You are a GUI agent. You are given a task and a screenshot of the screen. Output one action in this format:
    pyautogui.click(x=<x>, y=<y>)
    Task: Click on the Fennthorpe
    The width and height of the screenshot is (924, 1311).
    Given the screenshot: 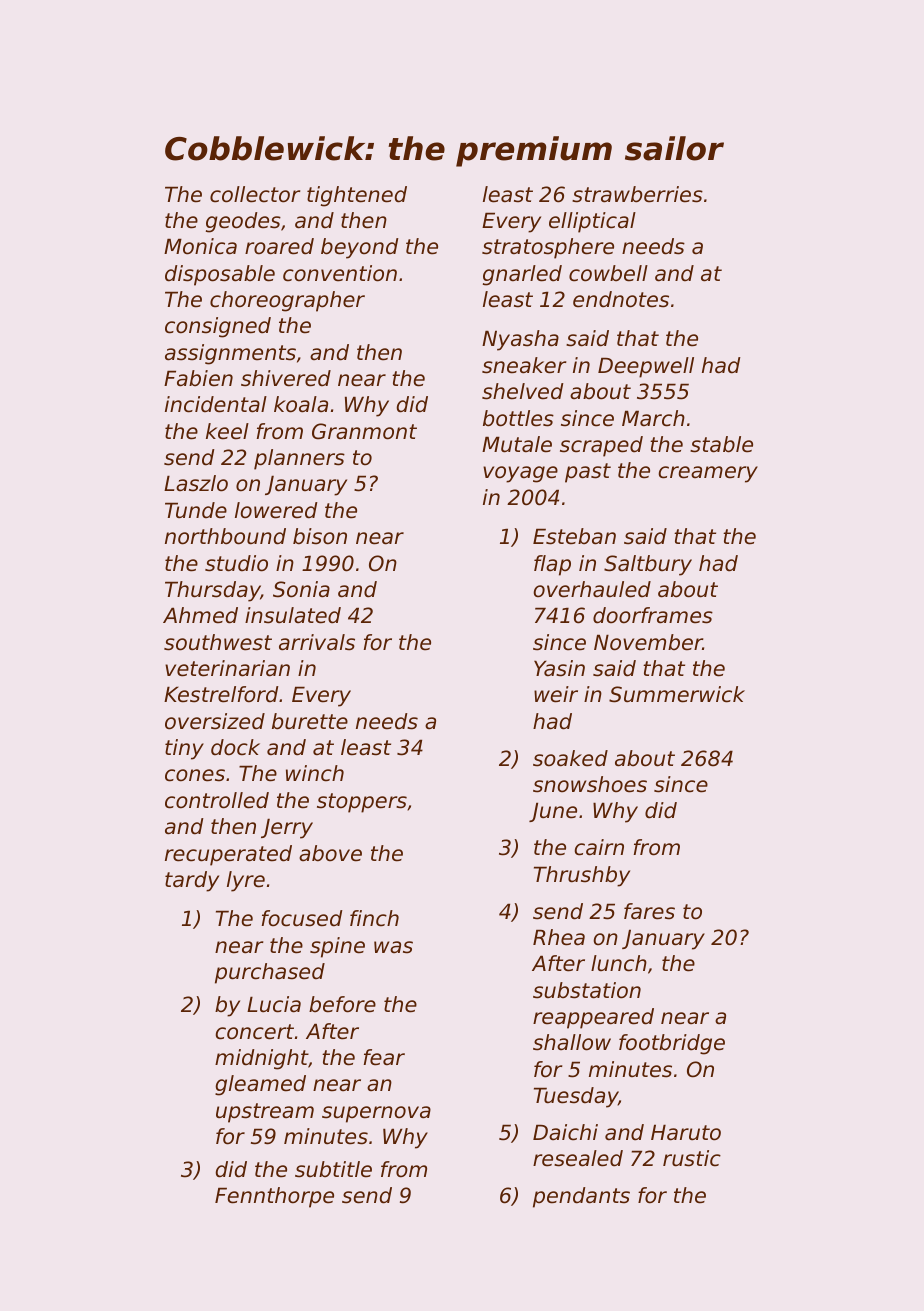 What is the action you would take?
    pyautogui.click(x=274, y=1197)
